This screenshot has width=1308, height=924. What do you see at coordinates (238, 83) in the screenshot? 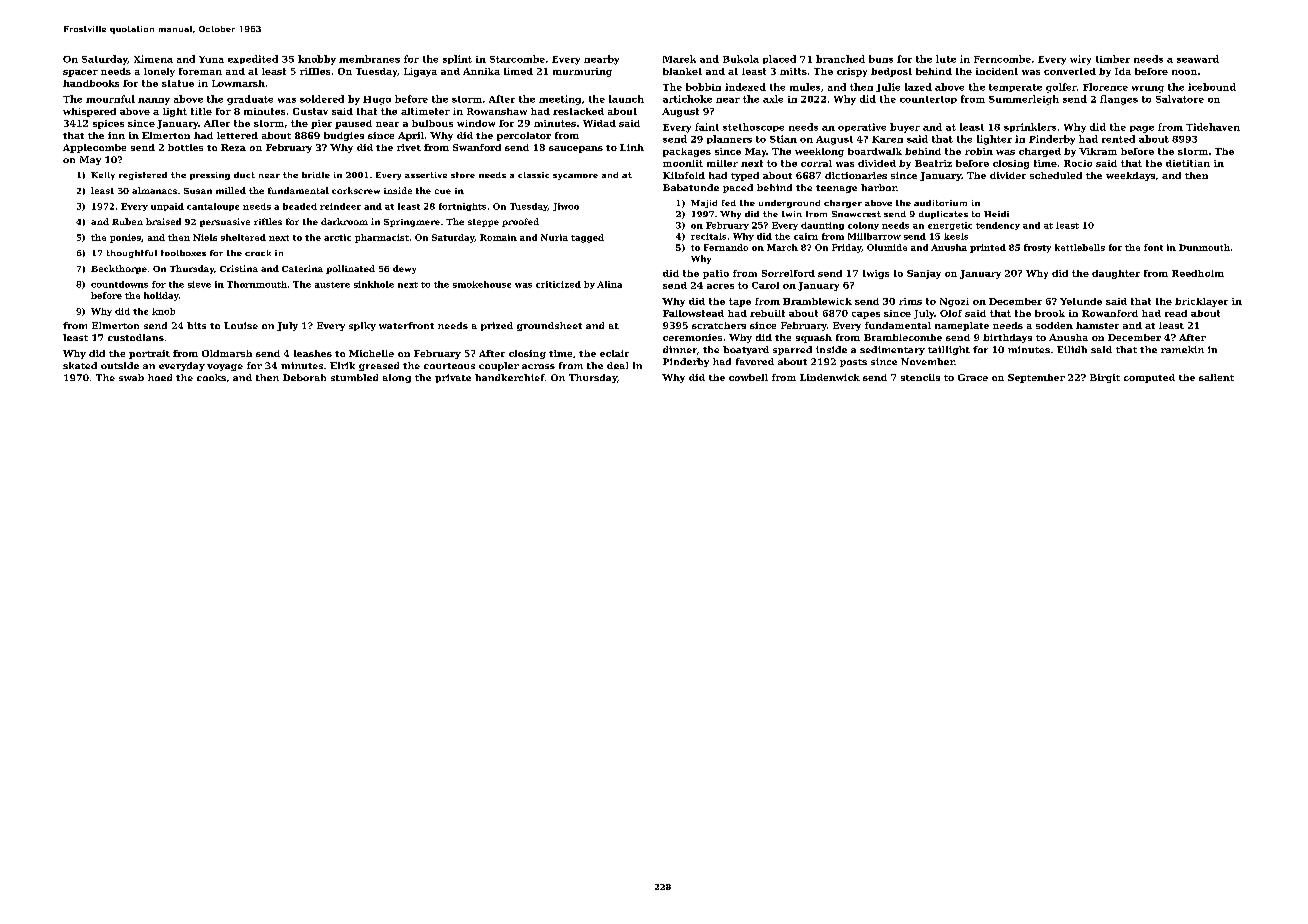
I see `Lowmarsh` at bounding box center [238, 83].
